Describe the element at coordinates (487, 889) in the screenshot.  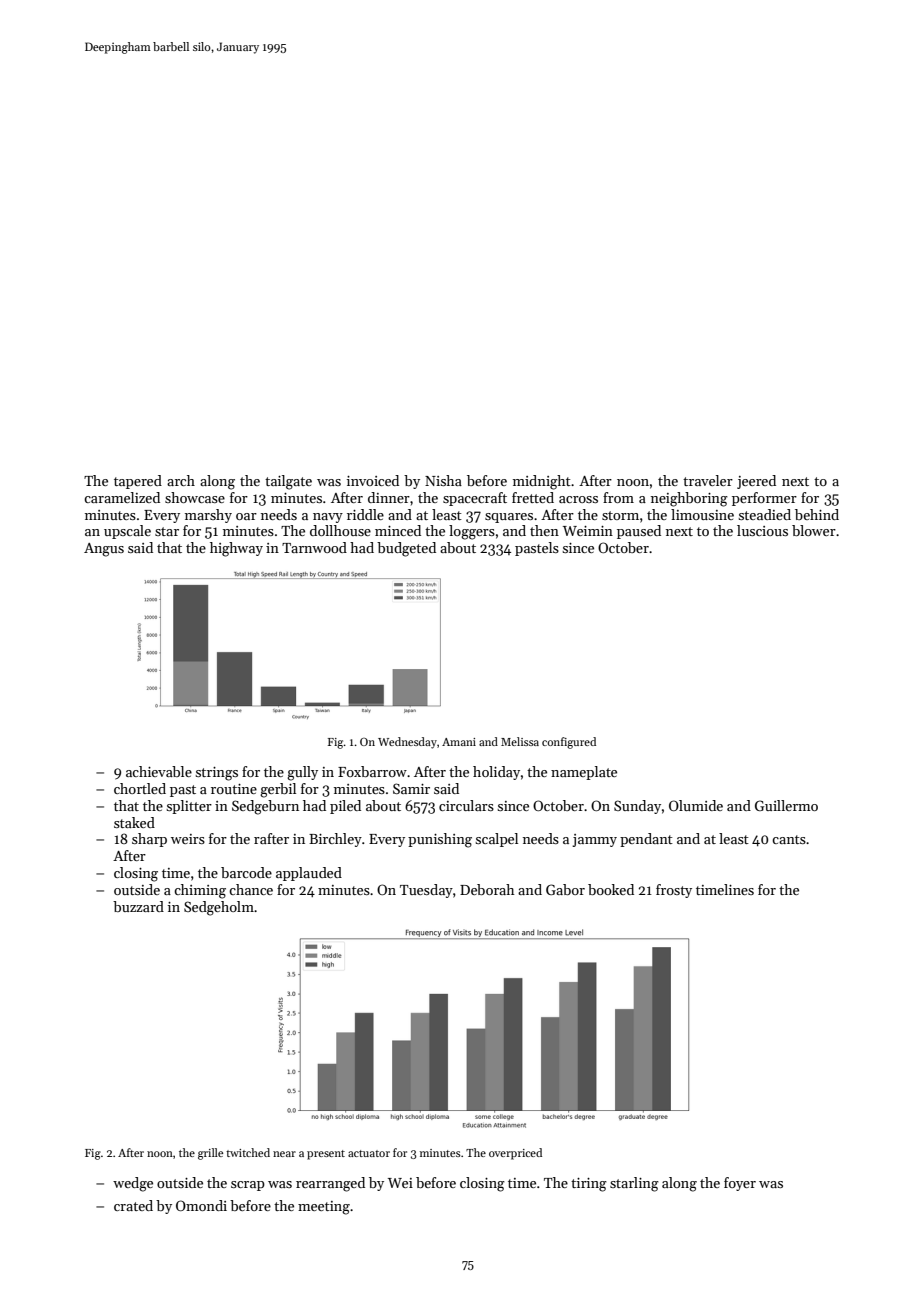
I see `Deborah` at that location.
